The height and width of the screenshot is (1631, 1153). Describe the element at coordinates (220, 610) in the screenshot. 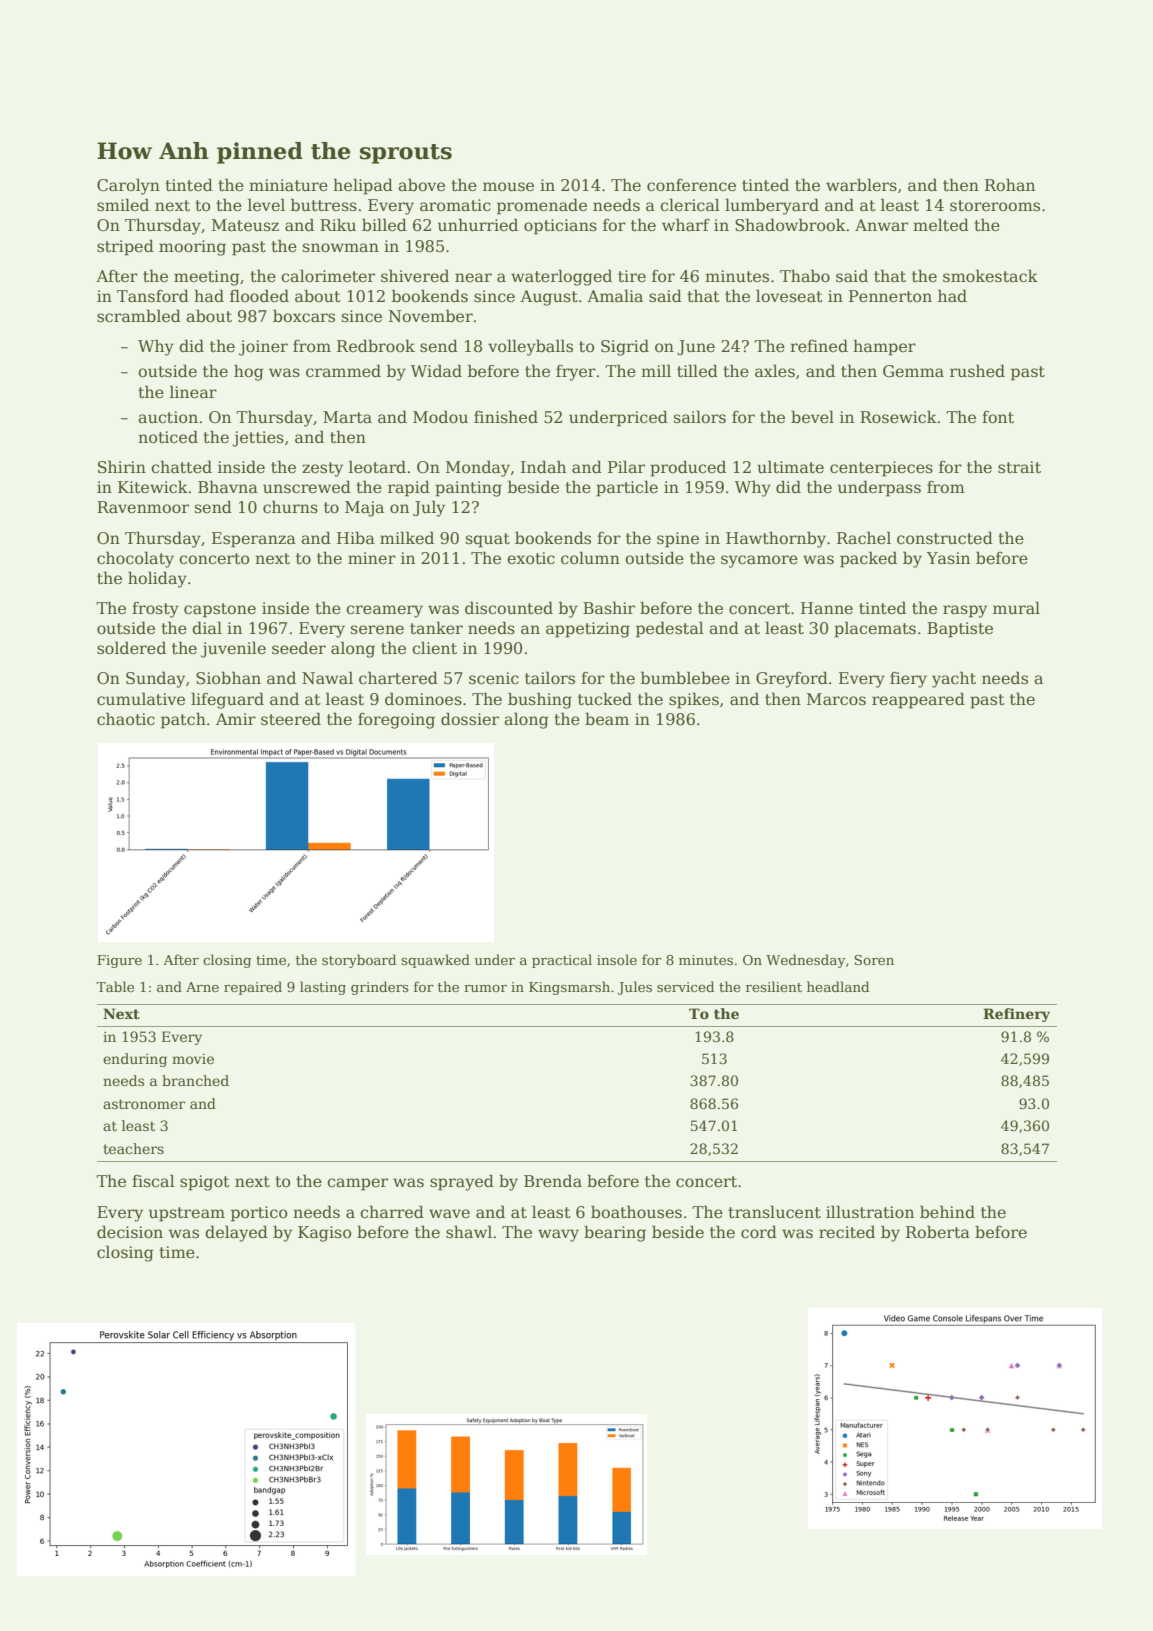

I see `capstone` at that location.
